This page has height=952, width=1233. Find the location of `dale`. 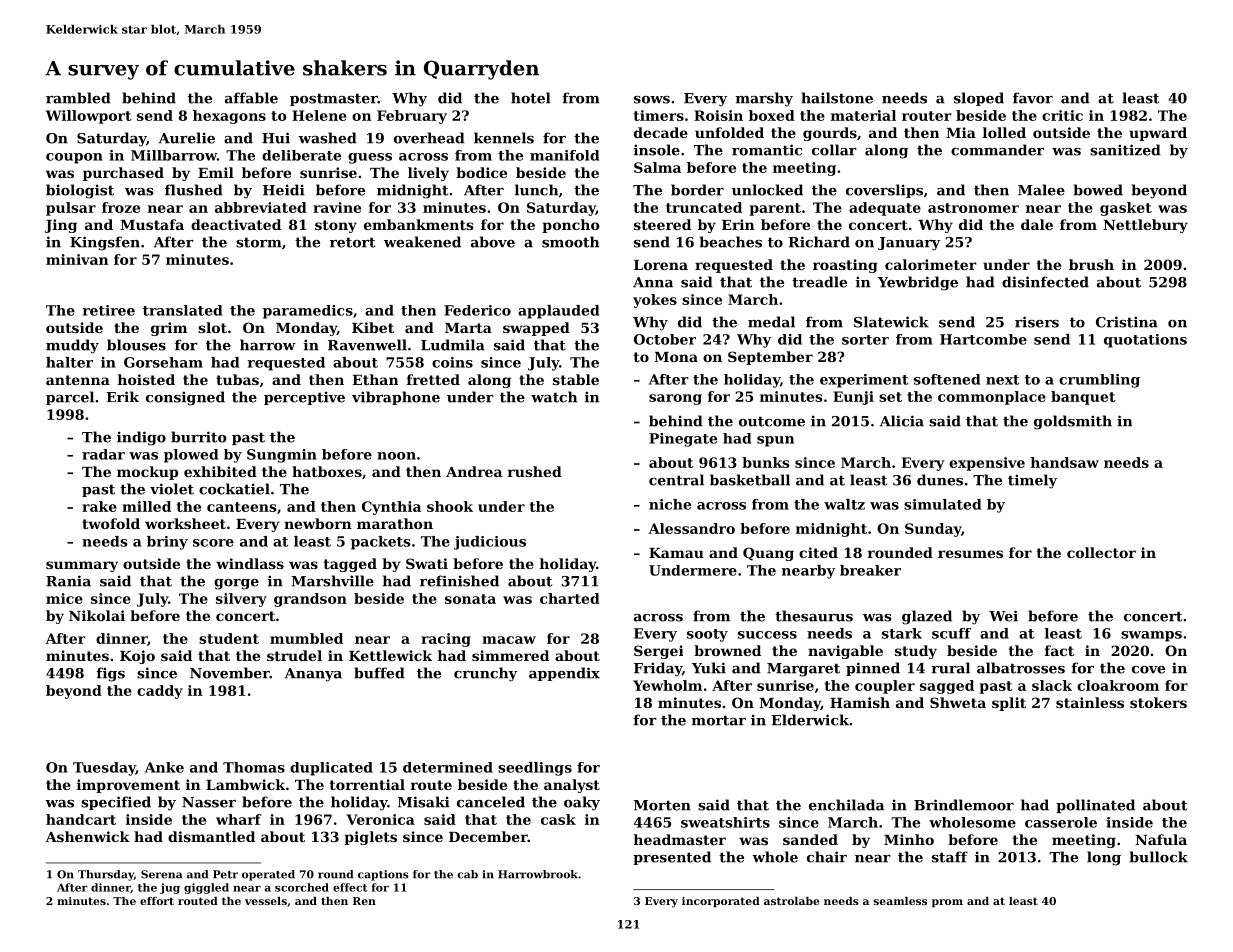

dale is located at coordinates (1037, 224).
